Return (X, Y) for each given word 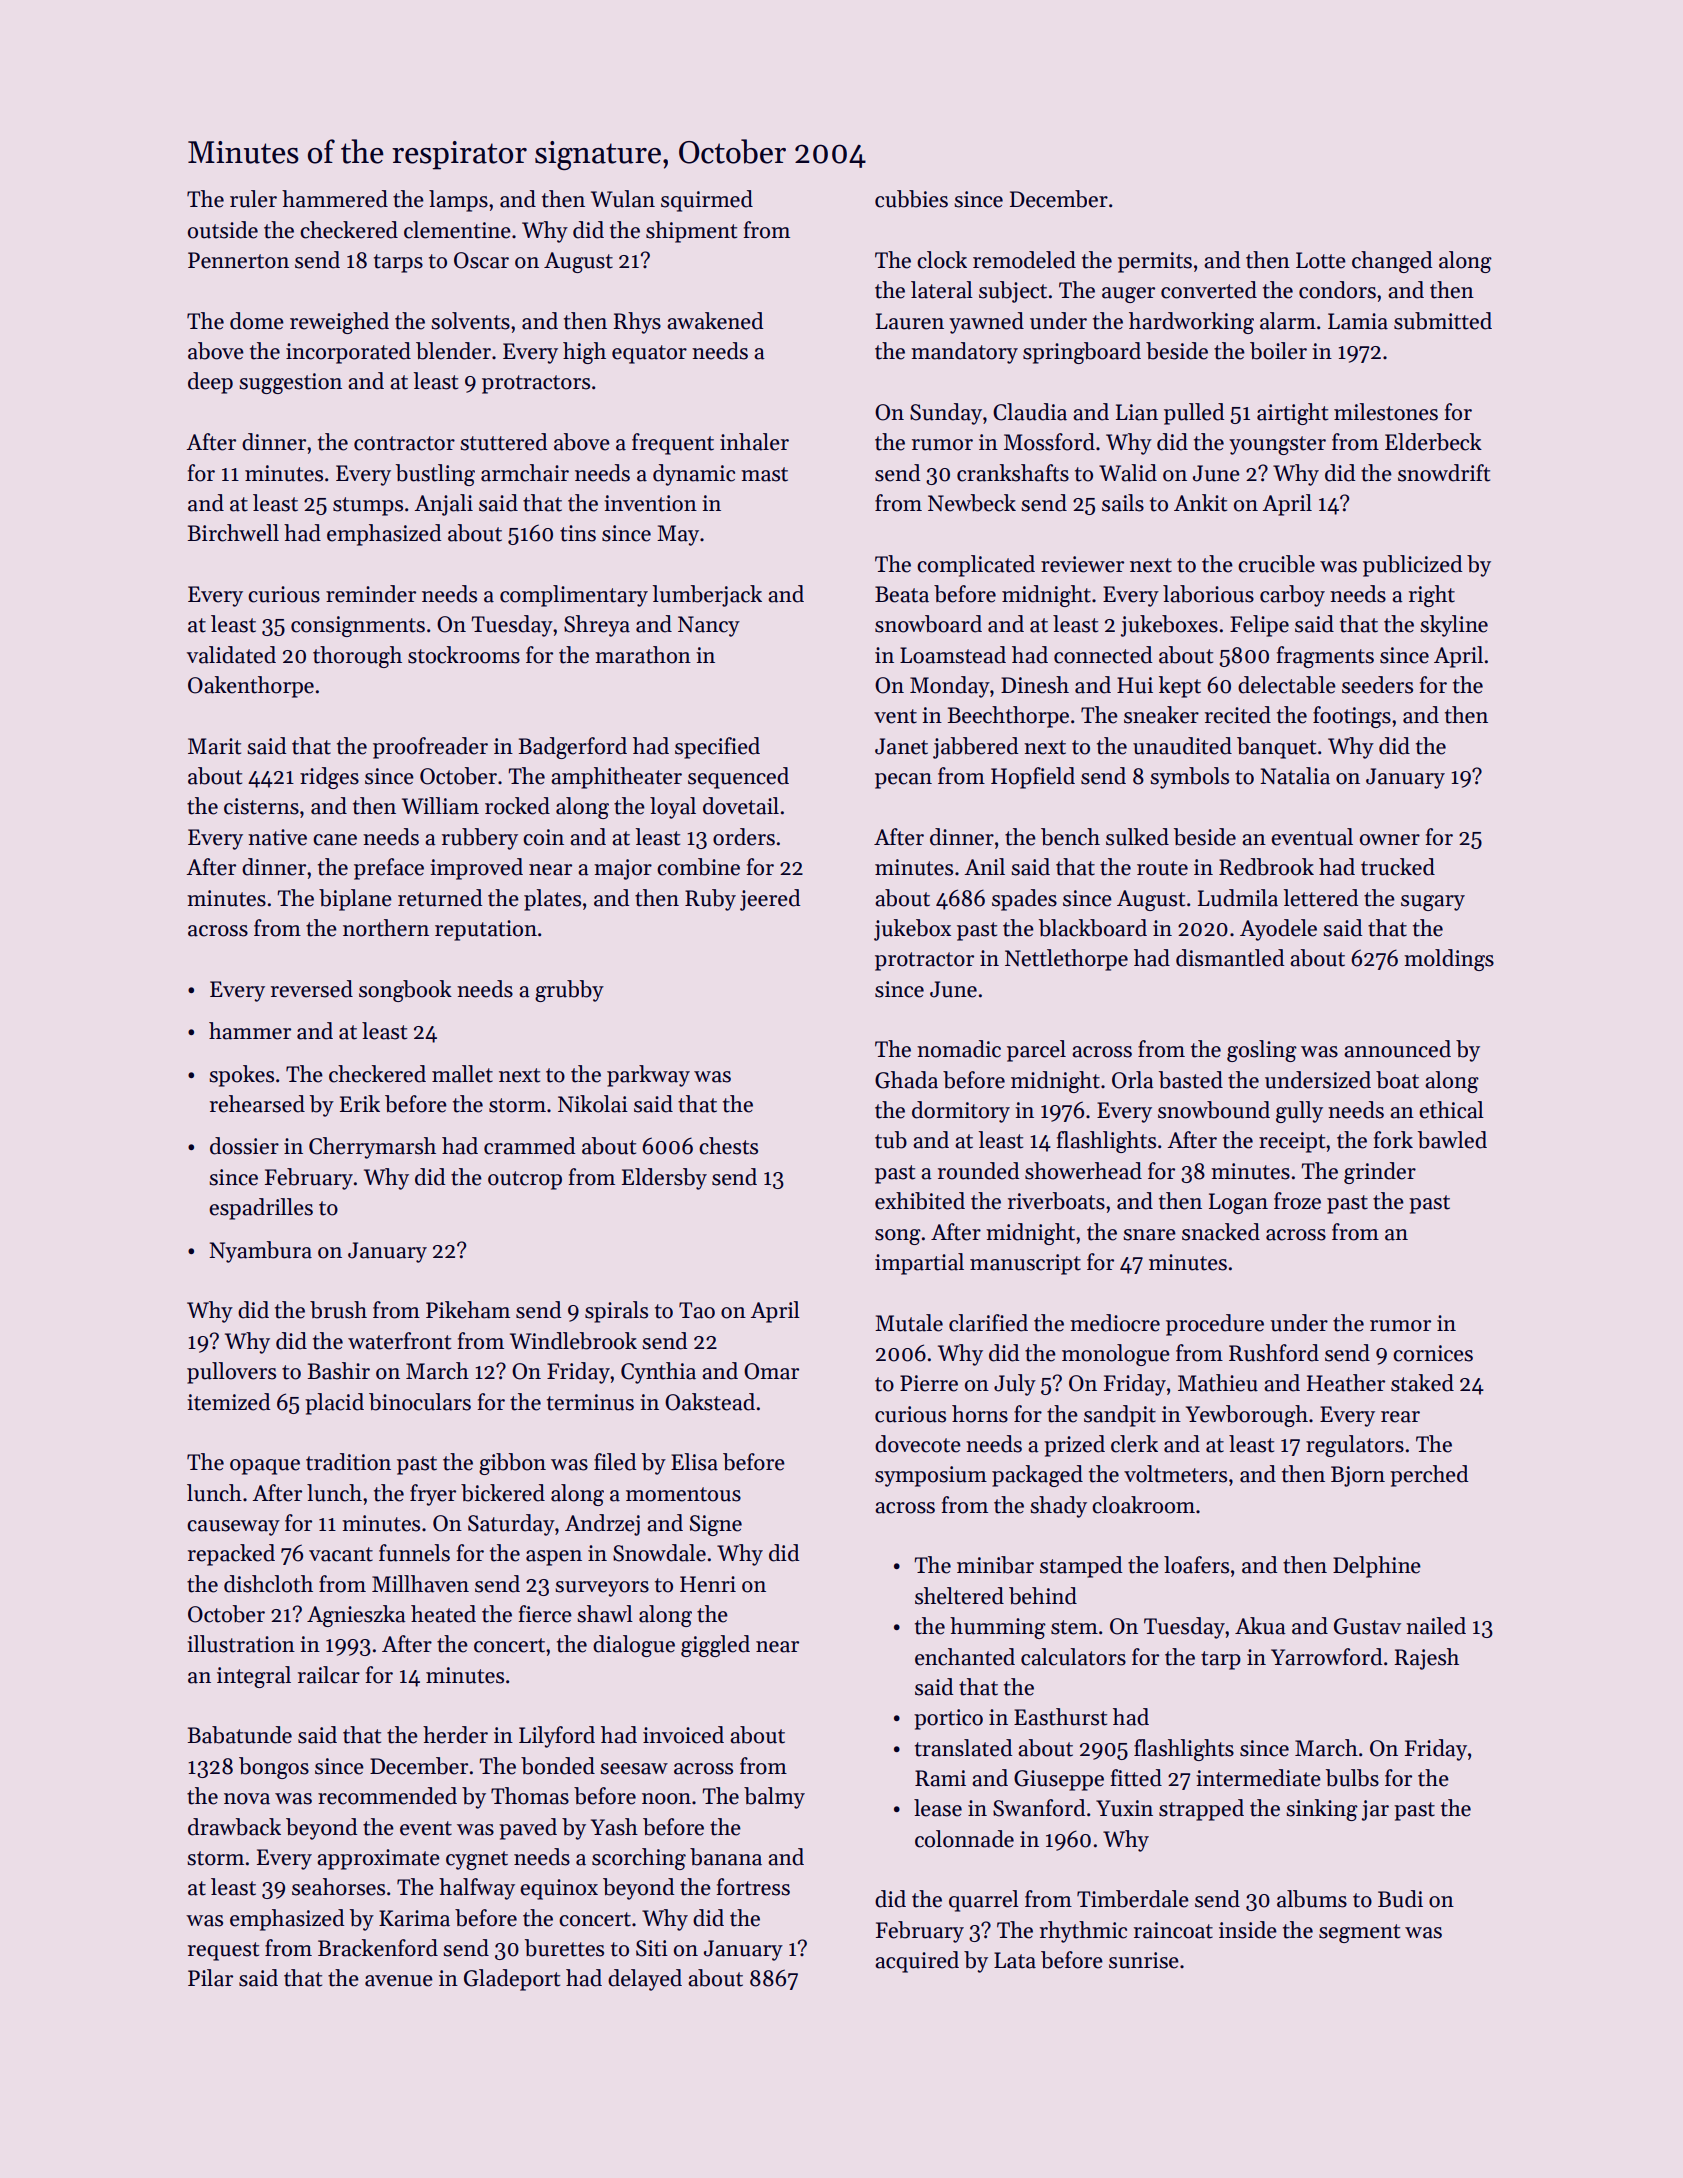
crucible (1276, 564)
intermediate (1258, 1778)
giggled (715, 1646)
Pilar (210, 1978)
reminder (371, 594)
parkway (648, 1076)
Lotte (1321, 260)
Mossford (1049, 442)
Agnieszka (356, 1616)
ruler (253, 199)
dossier (244, 1146)
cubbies (911, 199)
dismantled (1230, 958)
